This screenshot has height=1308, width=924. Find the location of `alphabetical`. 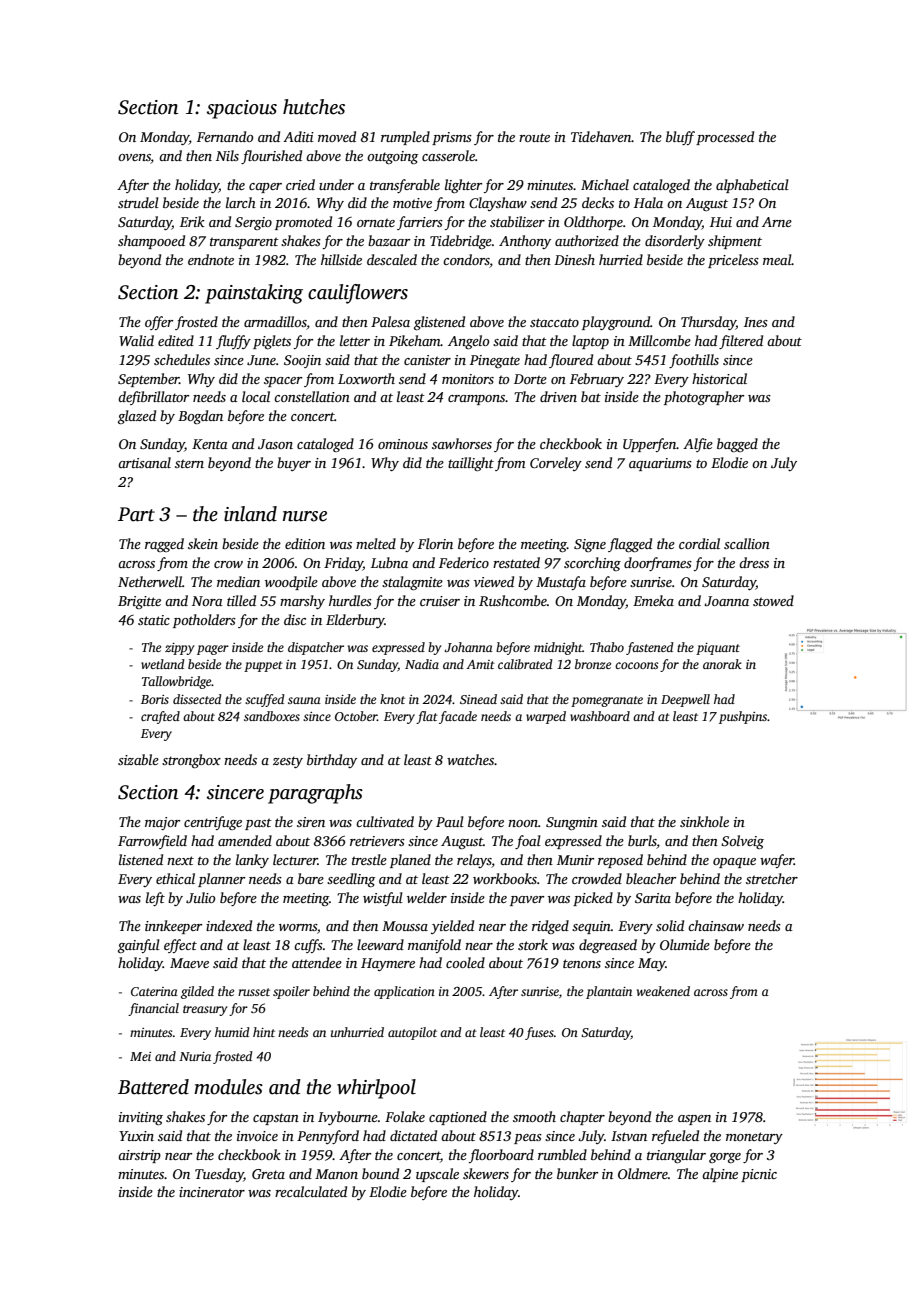

alphabetical is located at coordinates (752, 186).
